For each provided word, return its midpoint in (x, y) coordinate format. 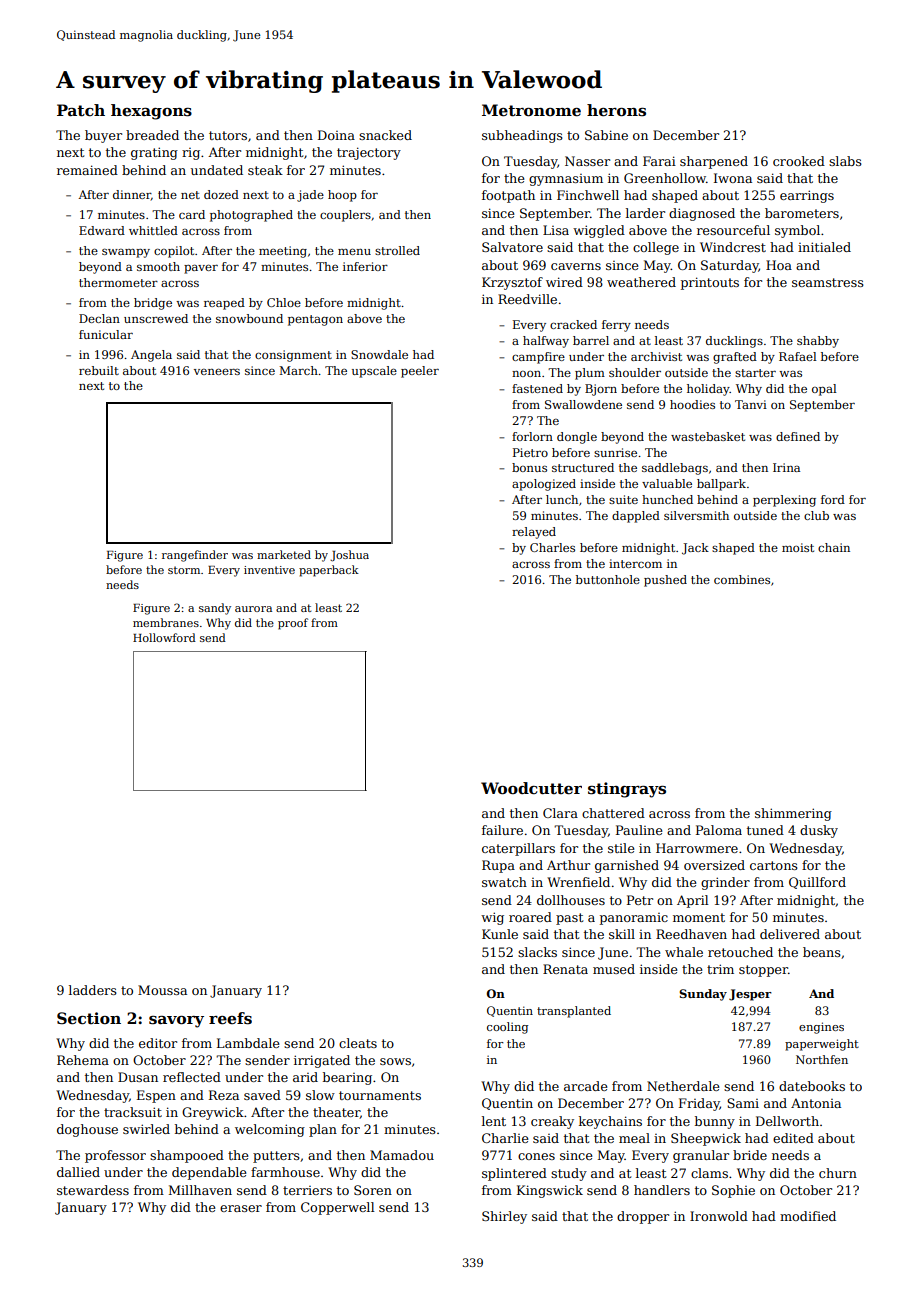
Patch (81, 110)
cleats (358, 1043)
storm (184, 570)
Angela (151, 356)
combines (742, 579)
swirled (146, 1129)
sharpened (714, 162)
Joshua (349, 556)
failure (502, 830)
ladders (93, 990)
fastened (537, 388)
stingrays (627, 790)
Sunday (703, 995)
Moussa (162, 990)
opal (824, 390)
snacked (385, 135)
